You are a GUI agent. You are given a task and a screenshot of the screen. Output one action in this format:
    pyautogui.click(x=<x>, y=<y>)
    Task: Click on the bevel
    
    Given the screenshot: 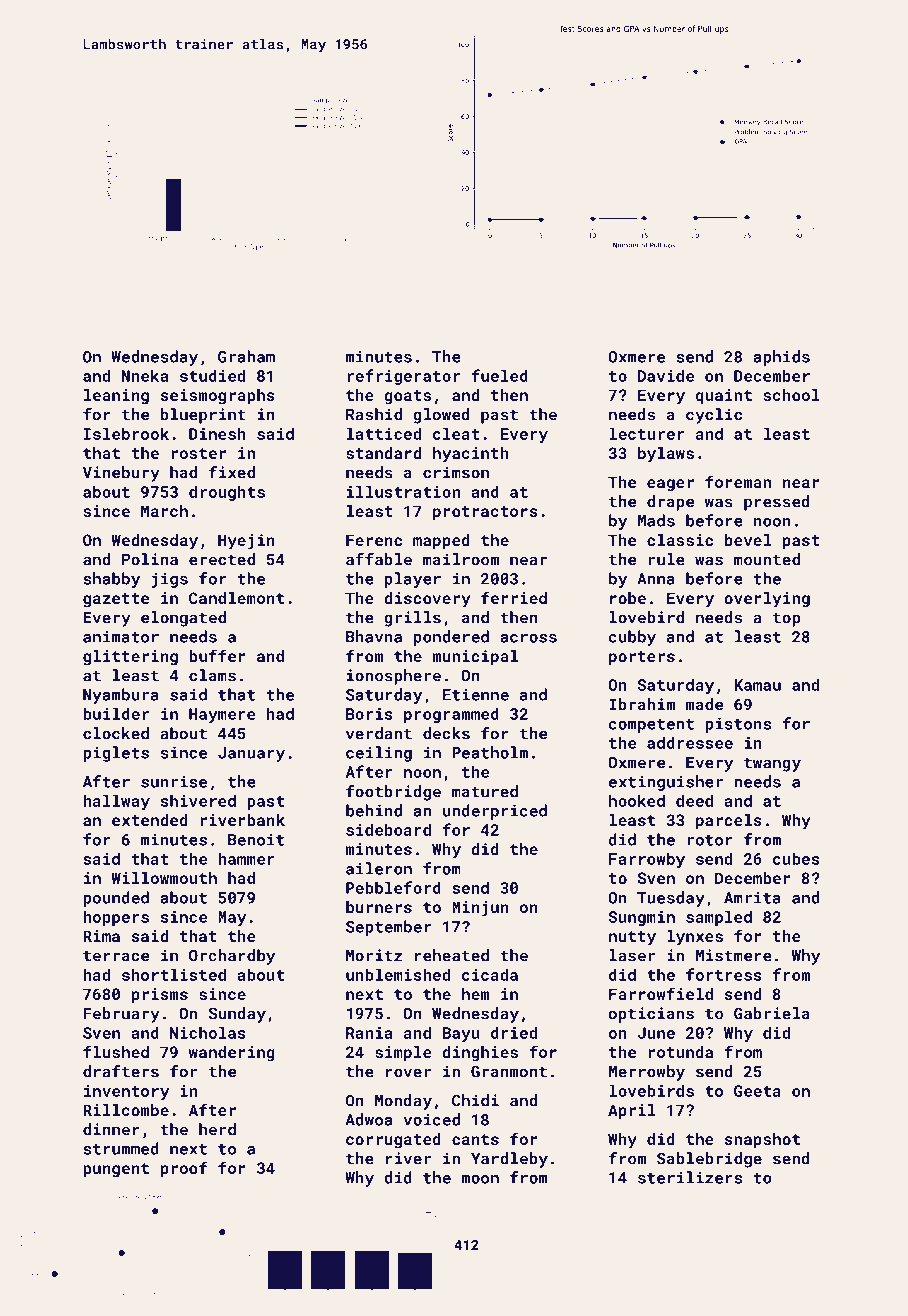 What is the action you would take?
    pyautogui.click(x=748, y=540)
